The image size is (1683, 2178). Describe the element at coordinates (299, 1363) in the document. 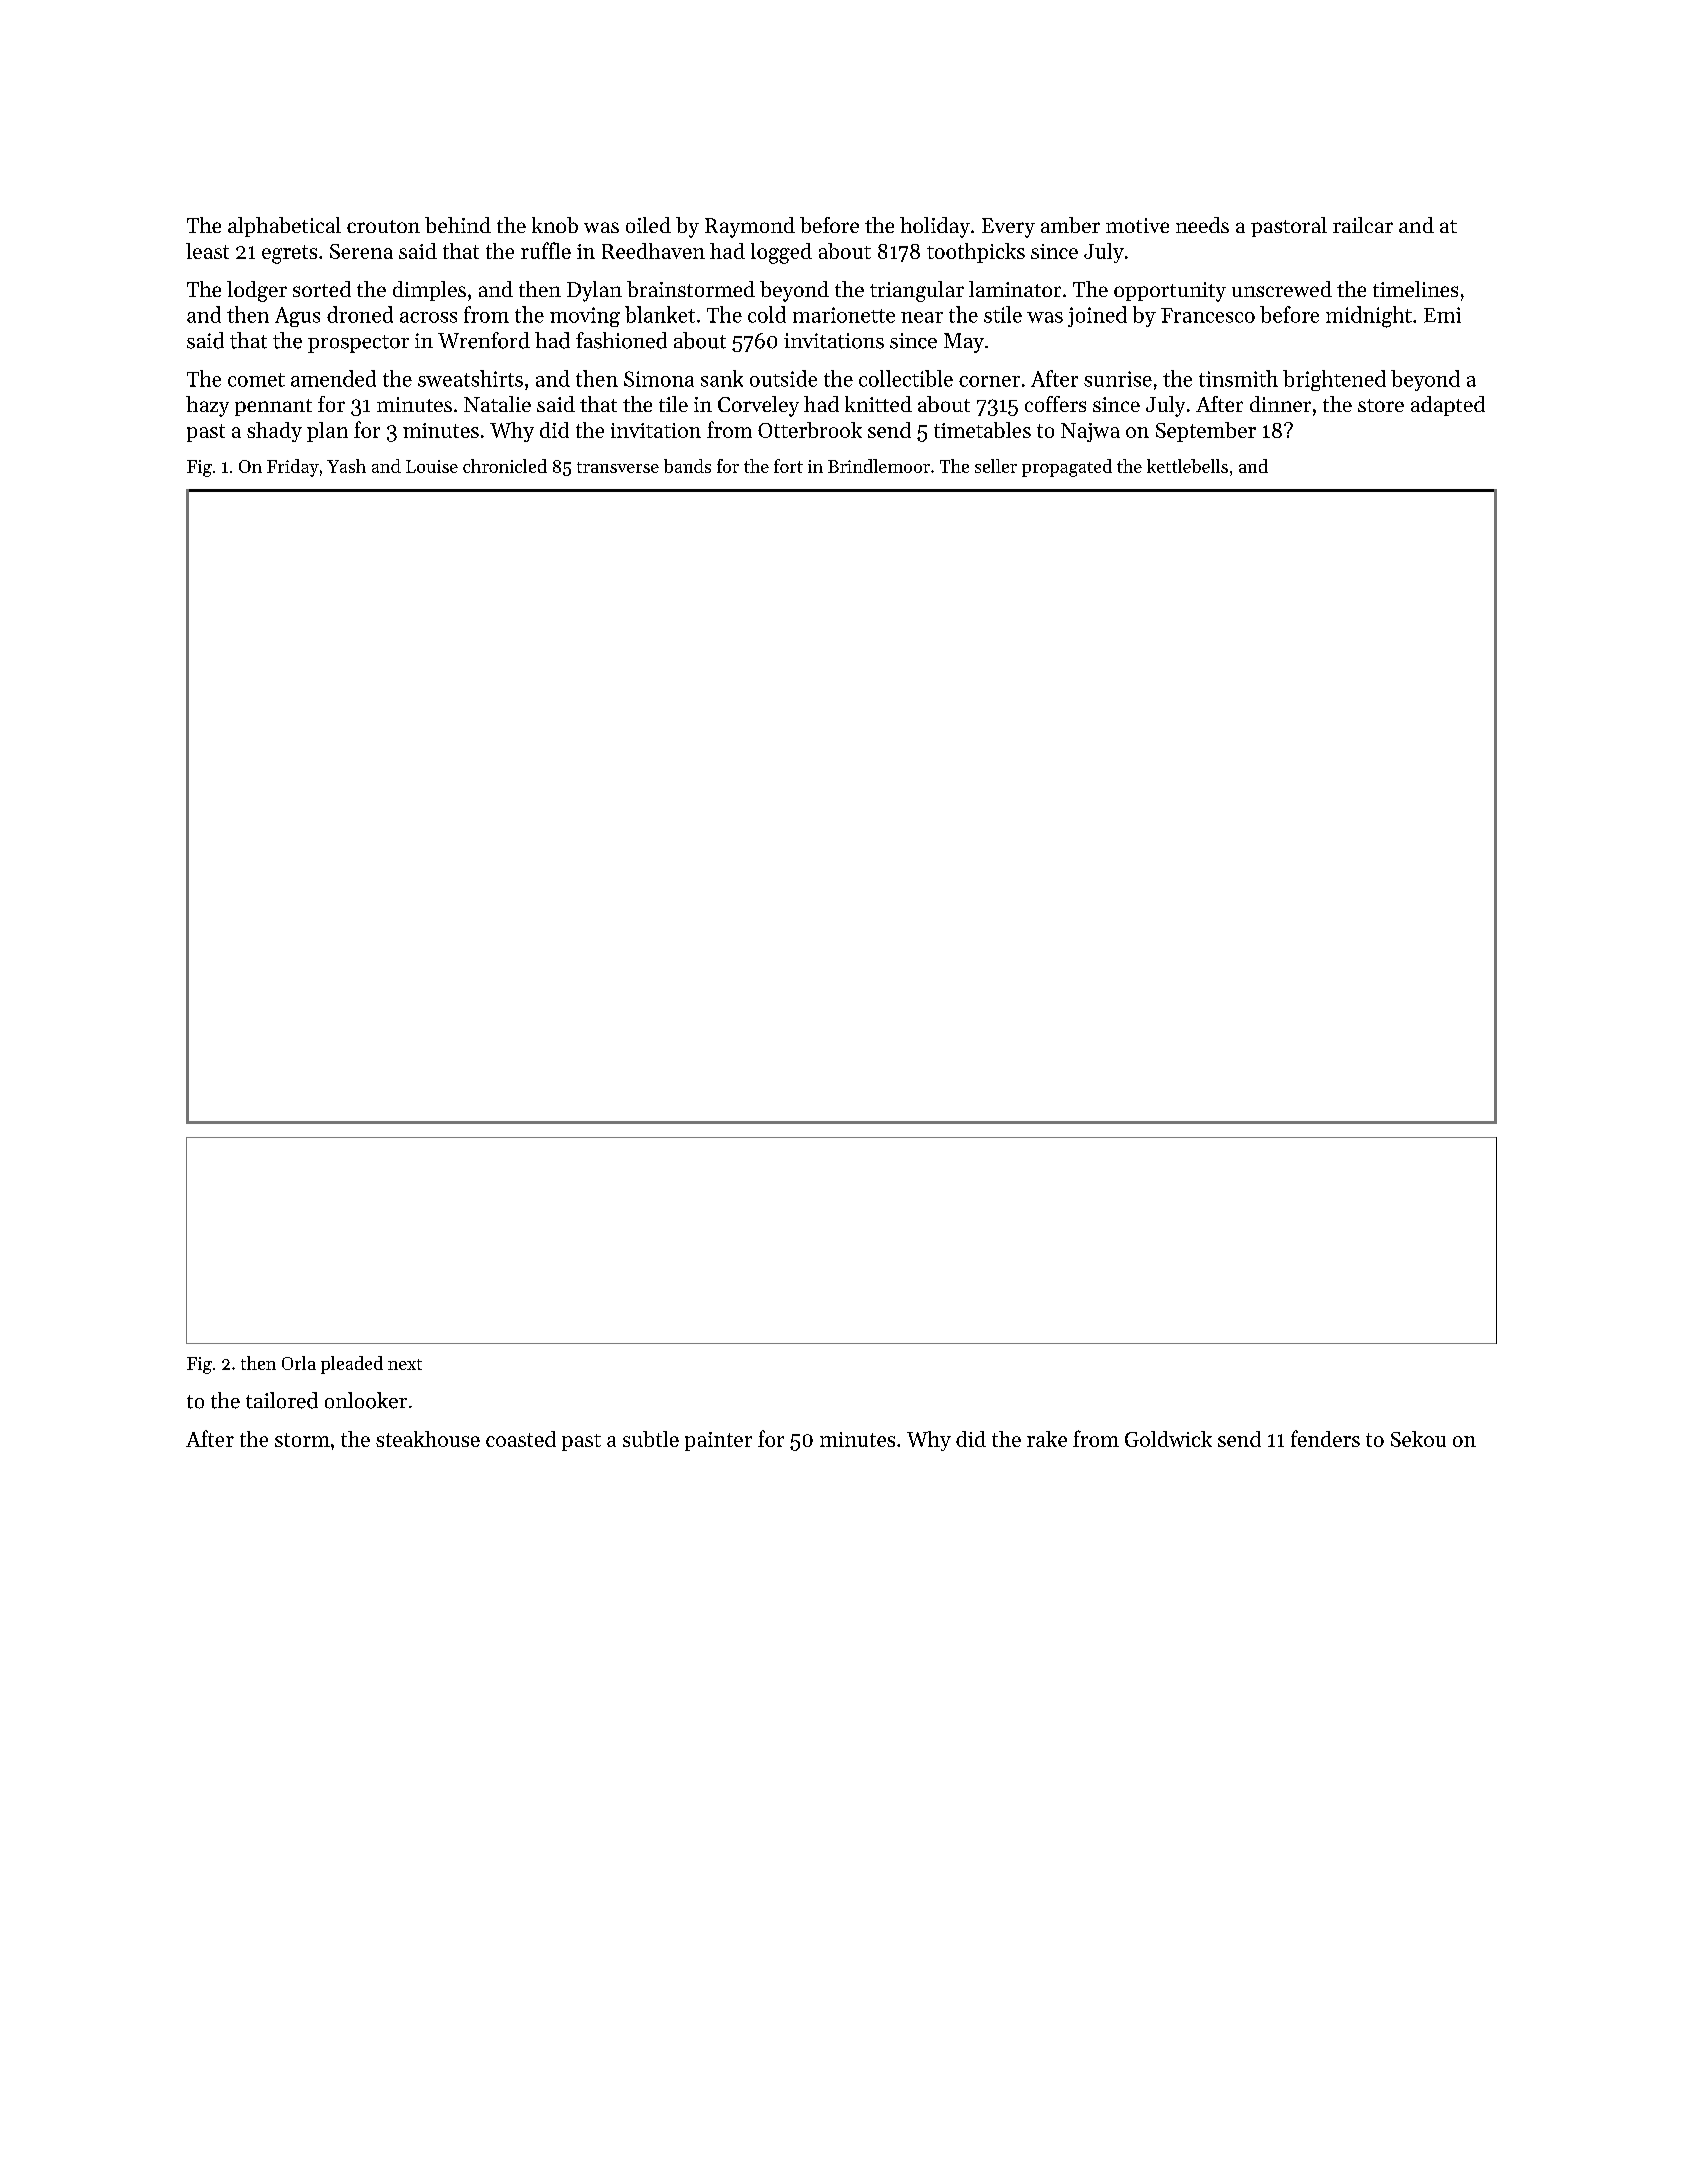

I see `Orla` at that location.
